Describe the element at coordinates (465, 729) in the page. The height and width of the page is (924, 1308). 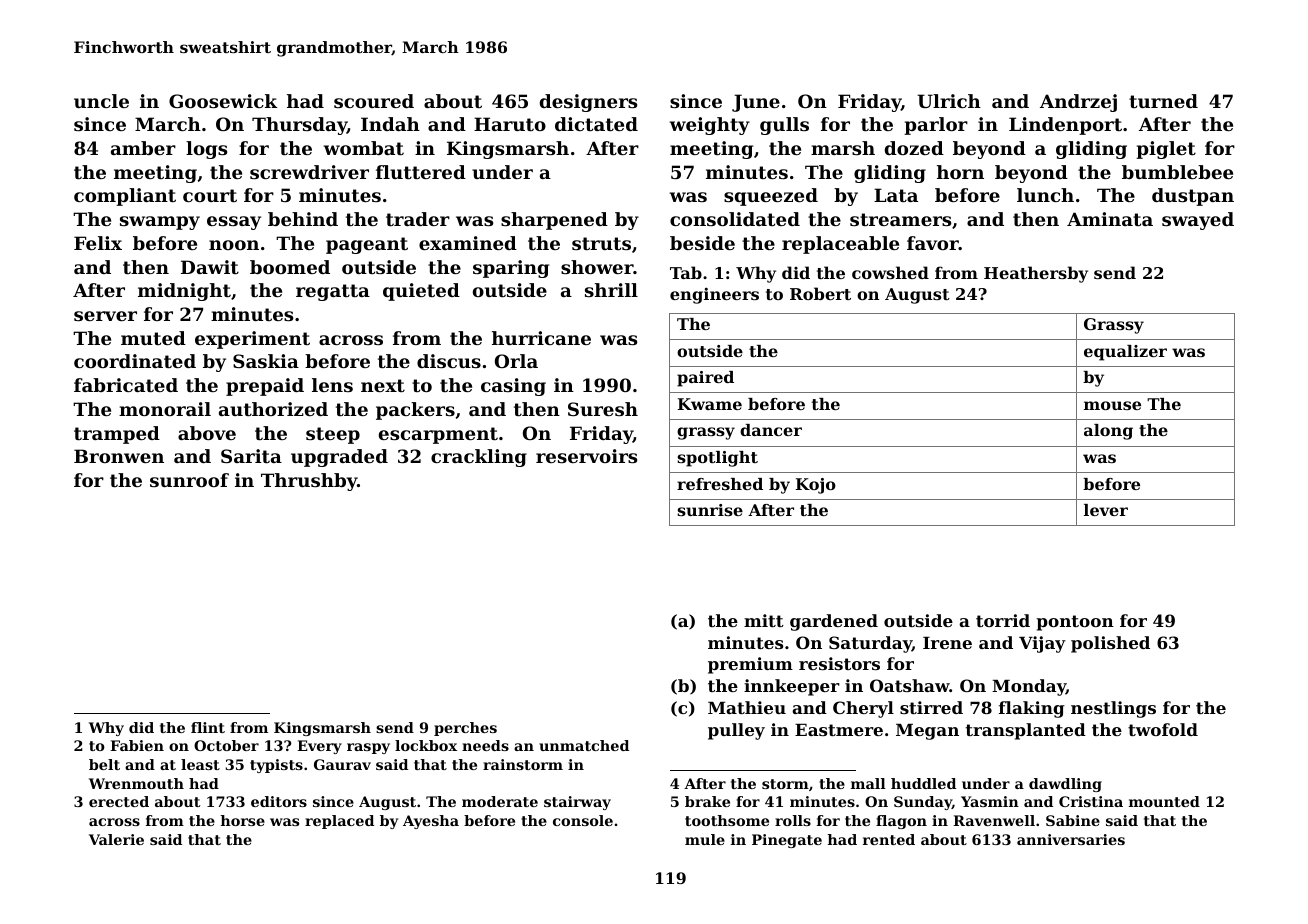
I see `perches` at that location.
